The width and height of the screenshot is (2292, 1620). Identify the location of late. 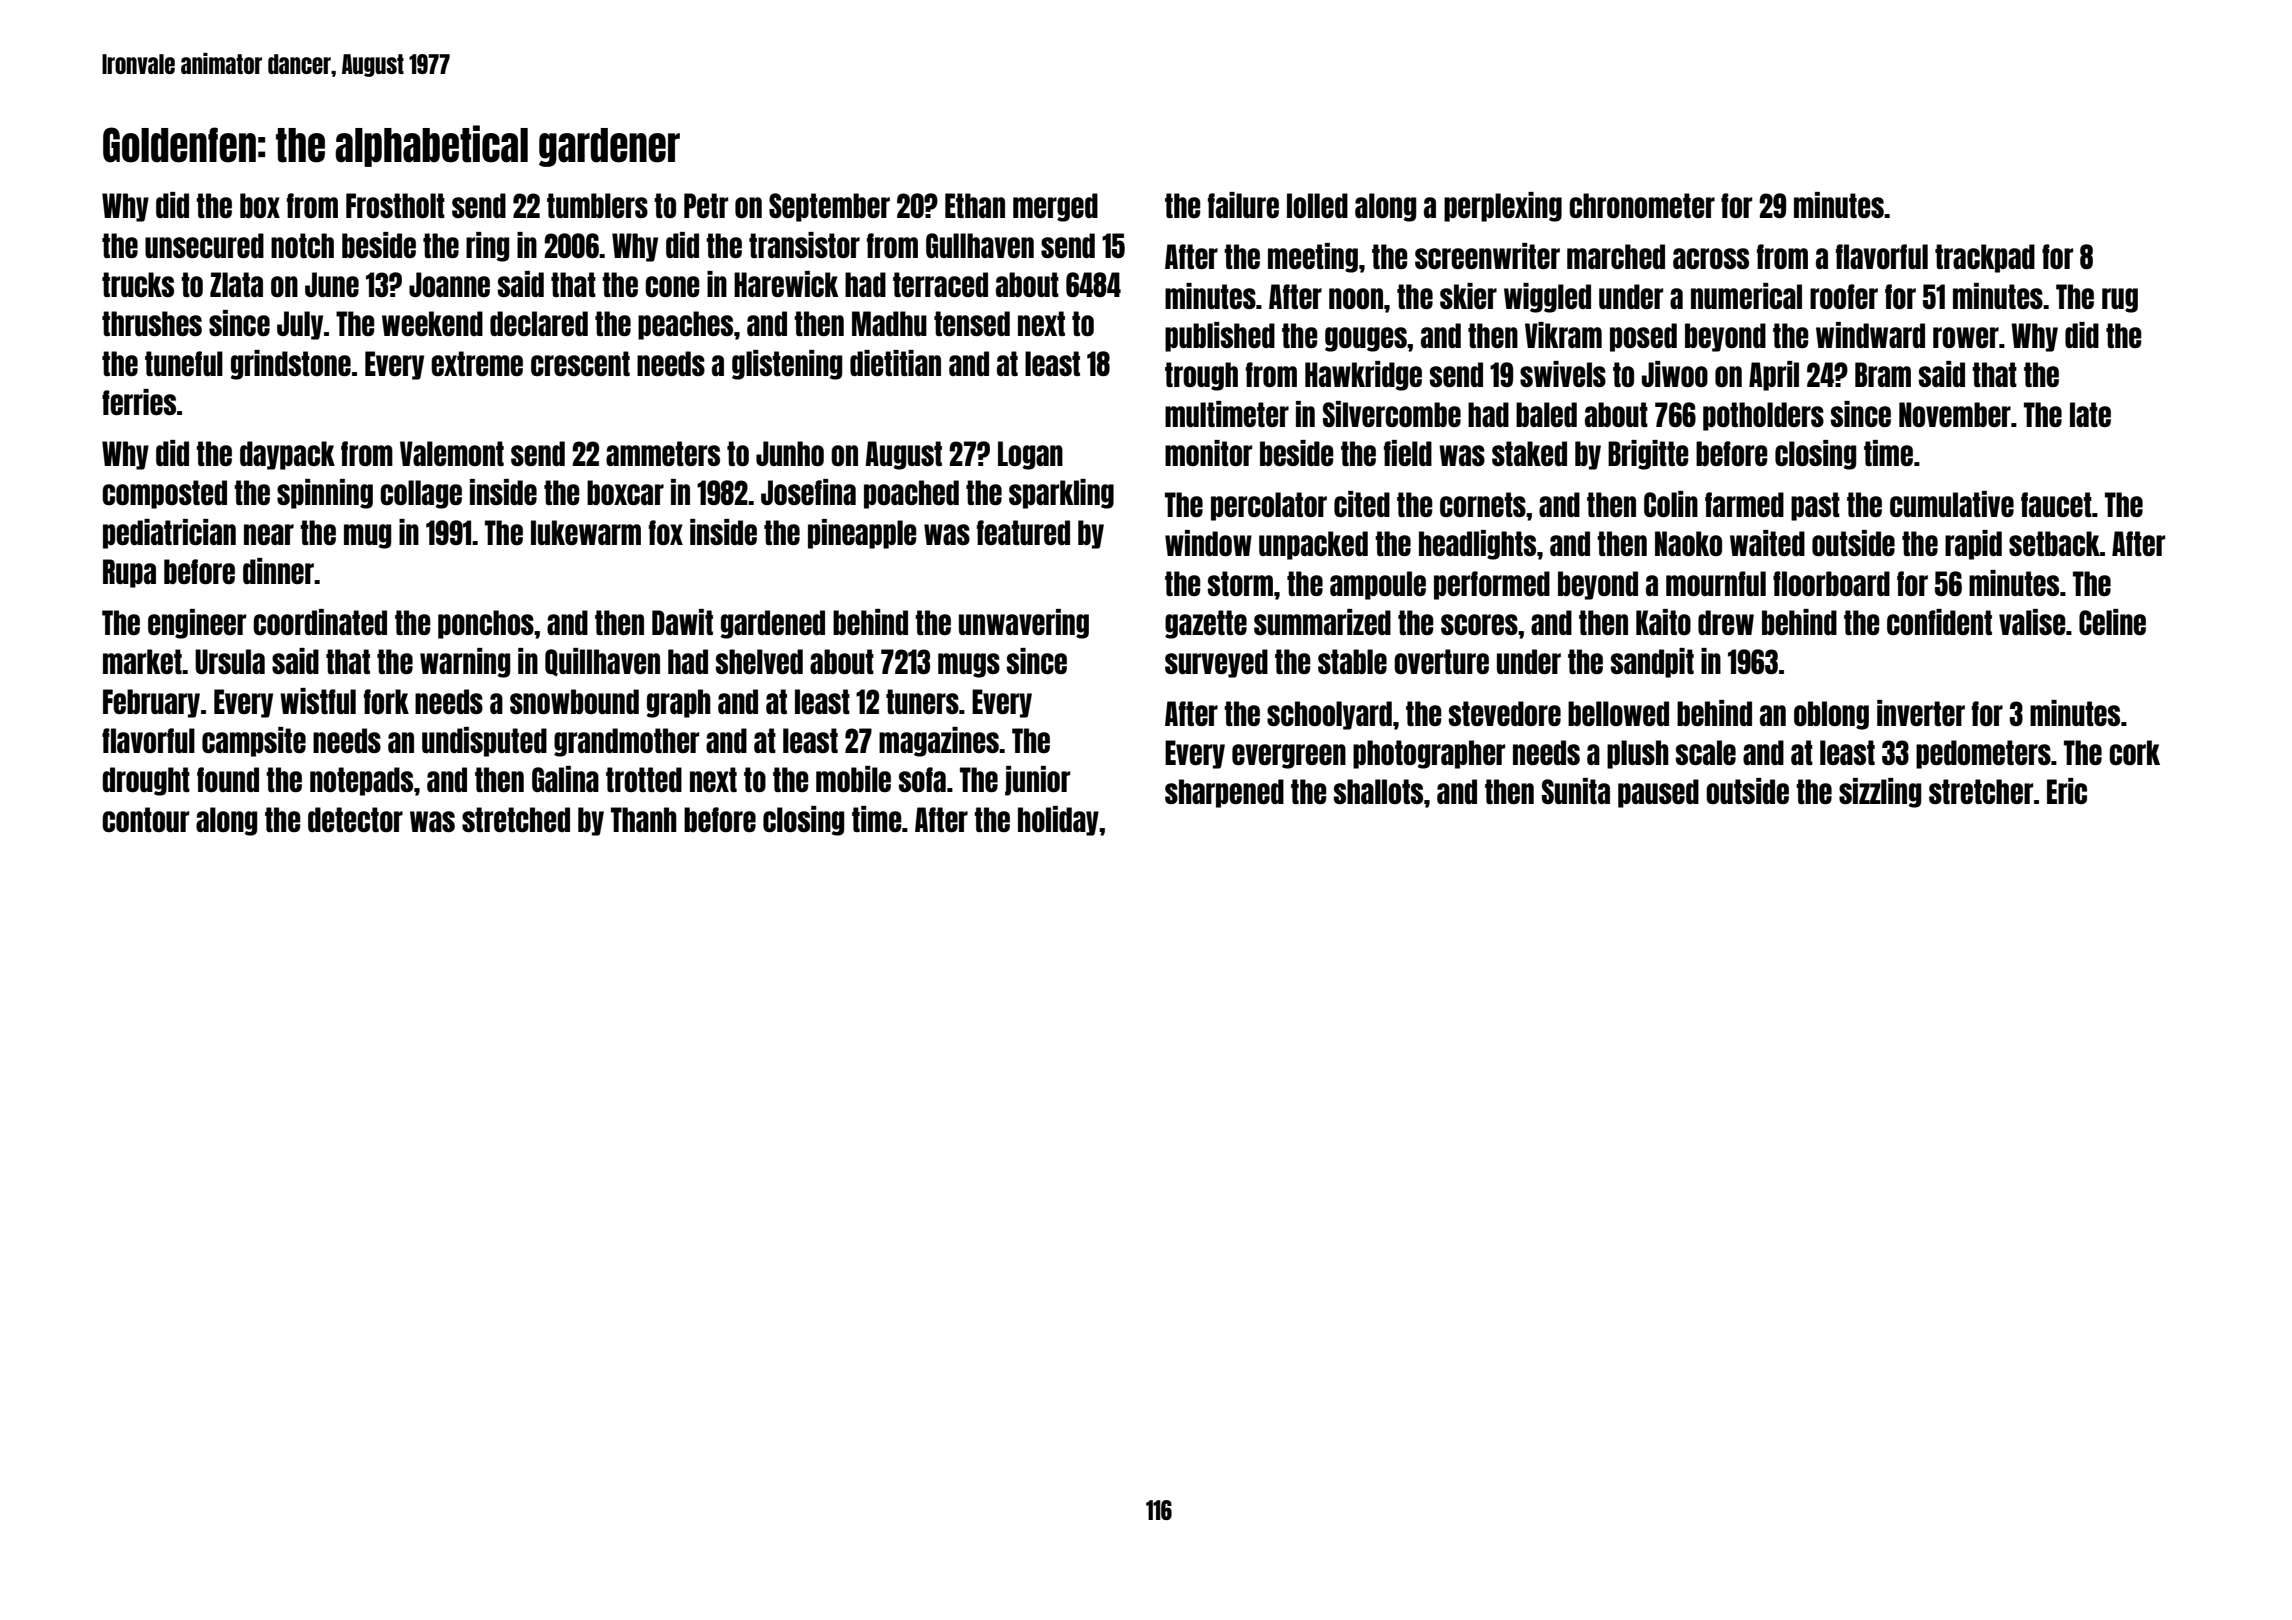
(2090, 414).
